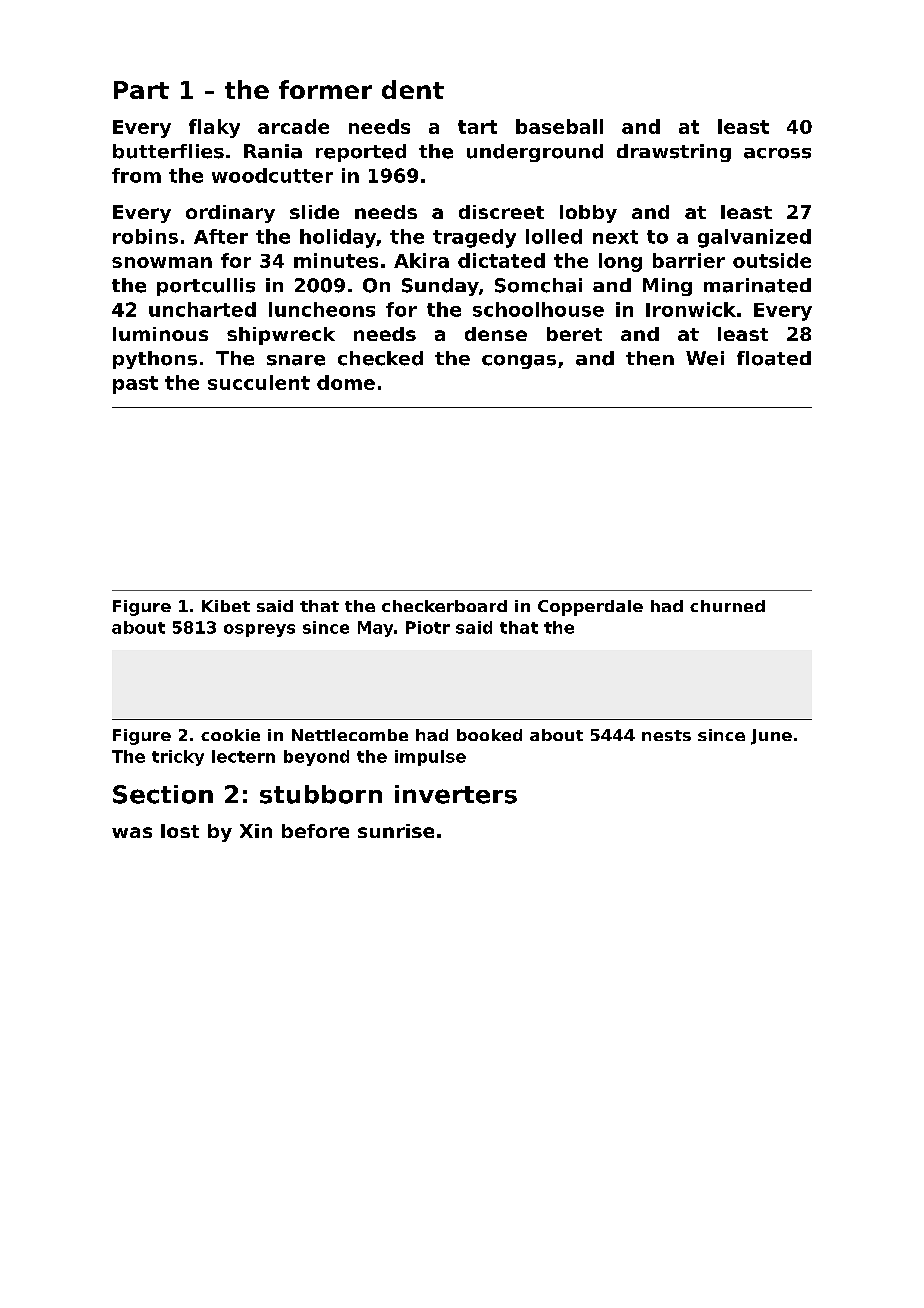 This page has width=924, height=1308. I want to click on Sunday, so click(440, 287).
